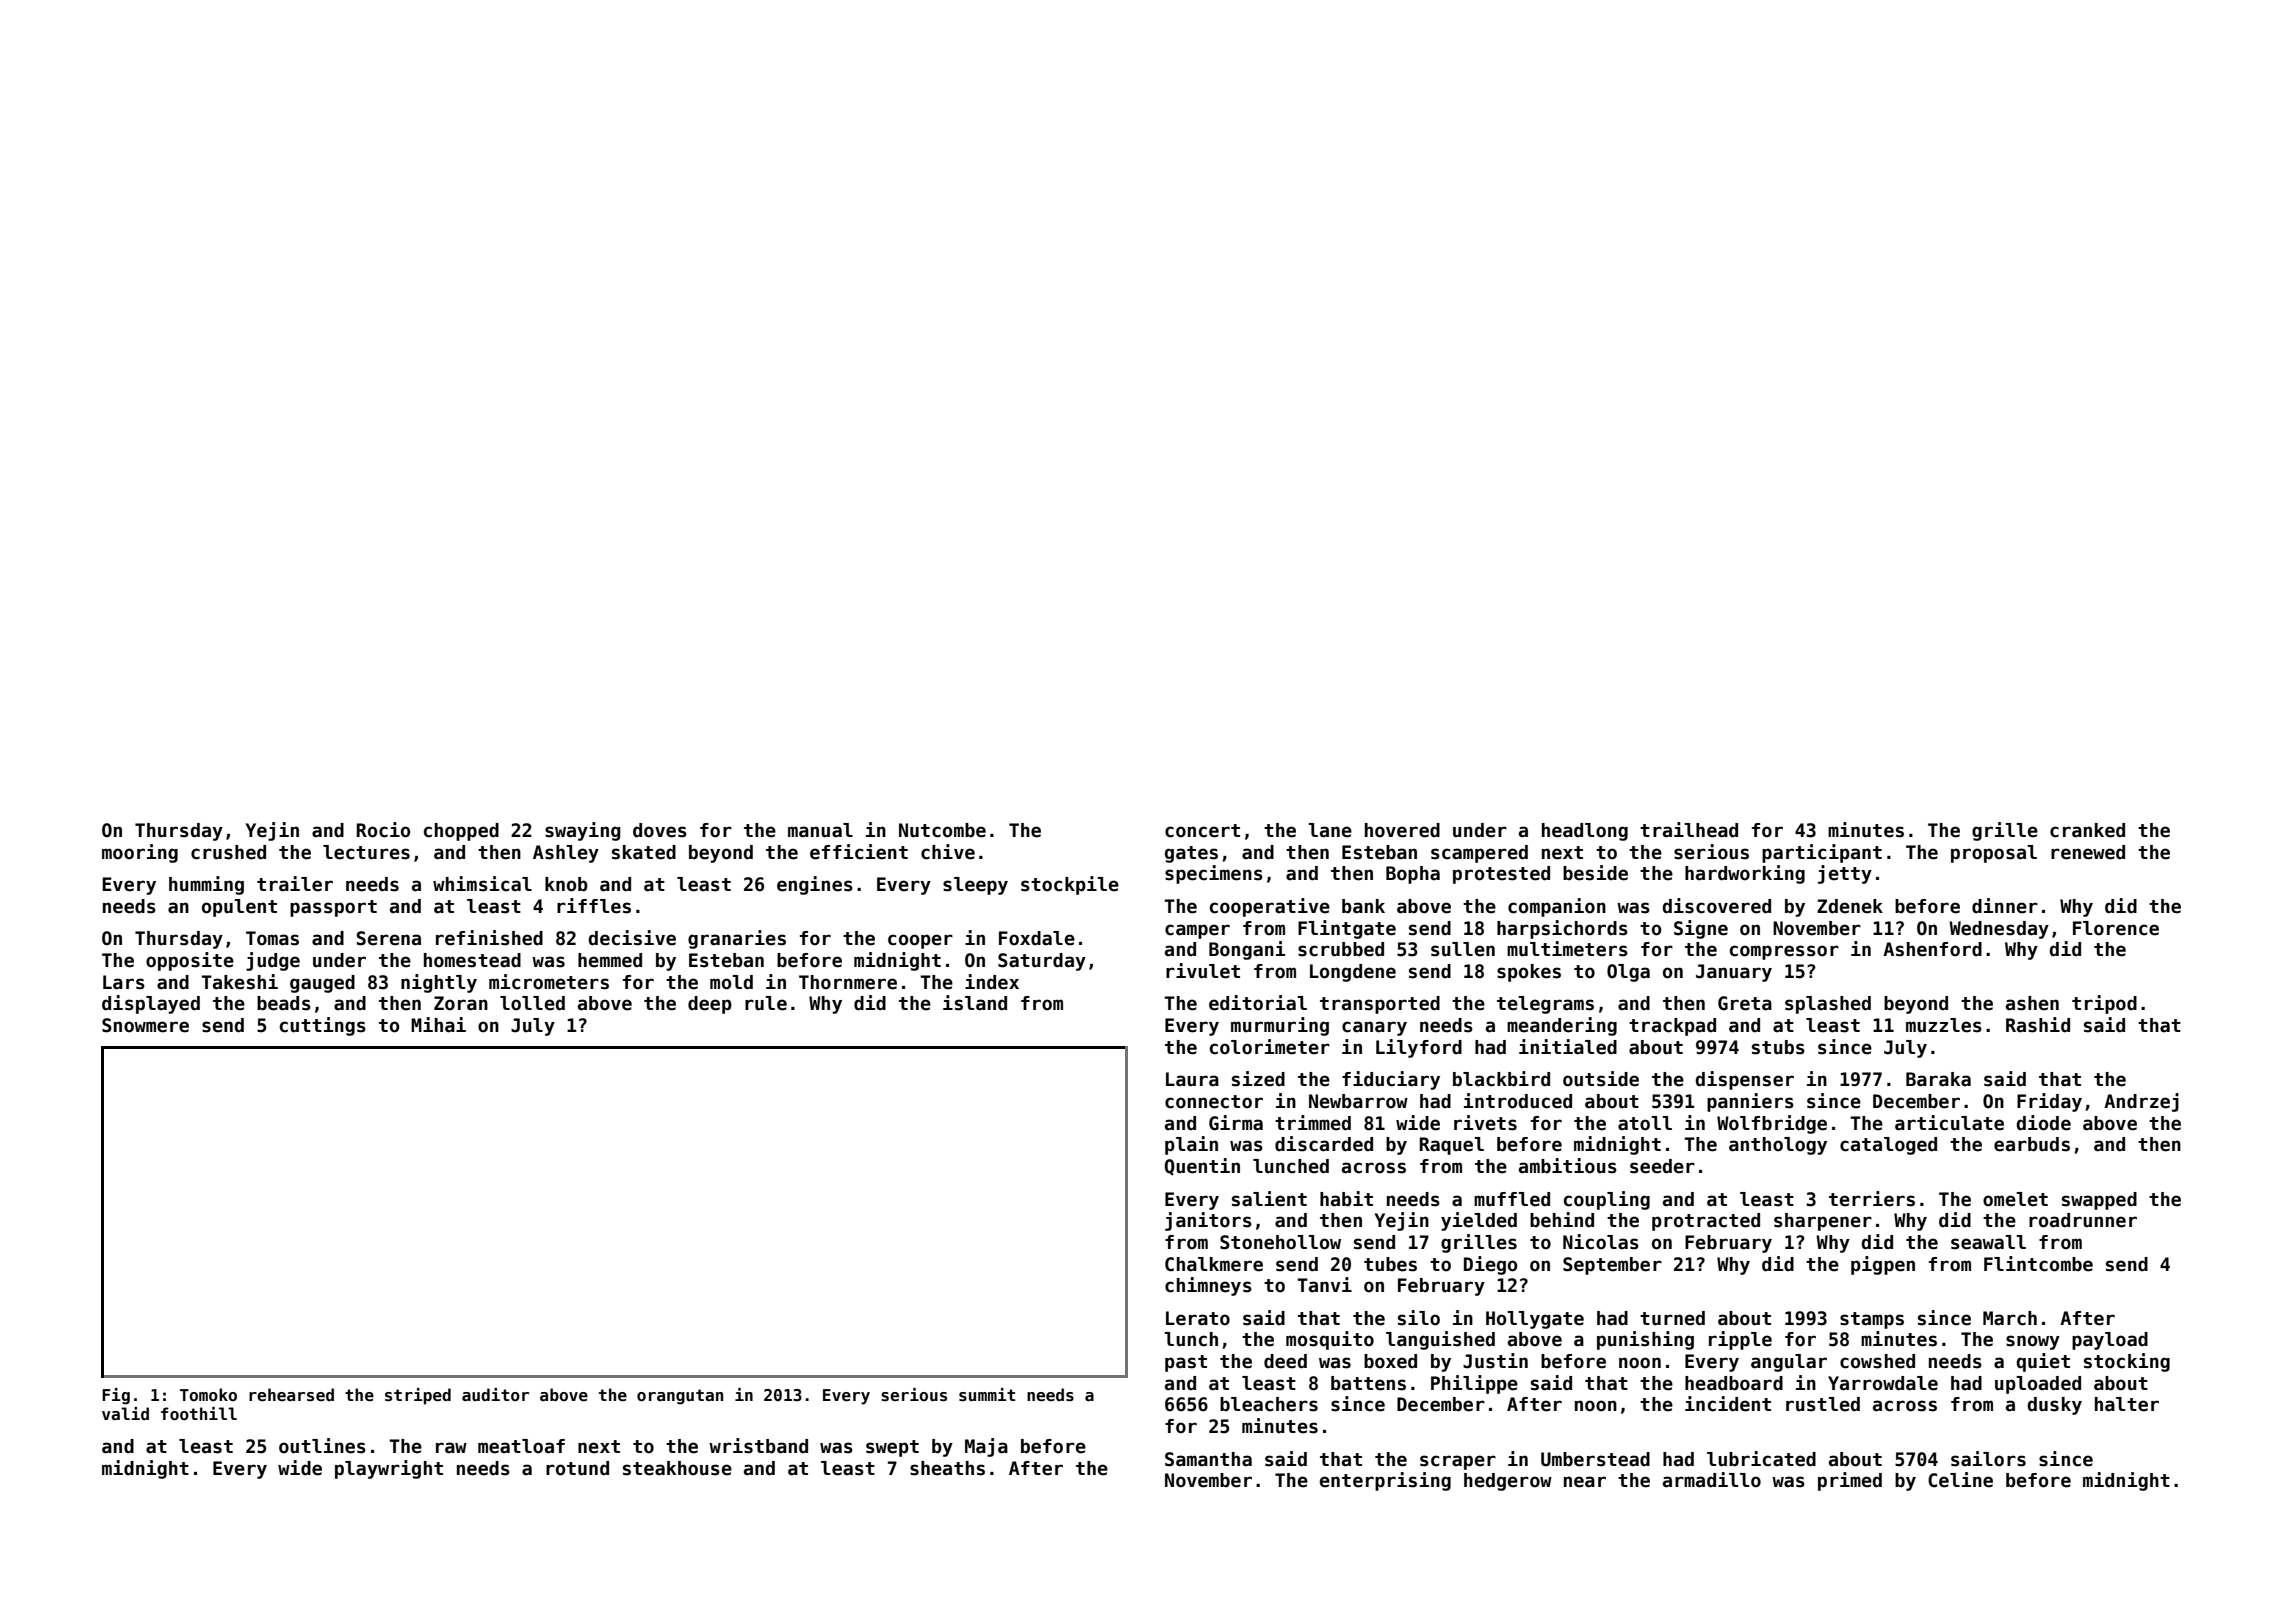 The width and height of the screenshot is (2292, 1620). I want to click on articulate, so click(1949, 1123).
